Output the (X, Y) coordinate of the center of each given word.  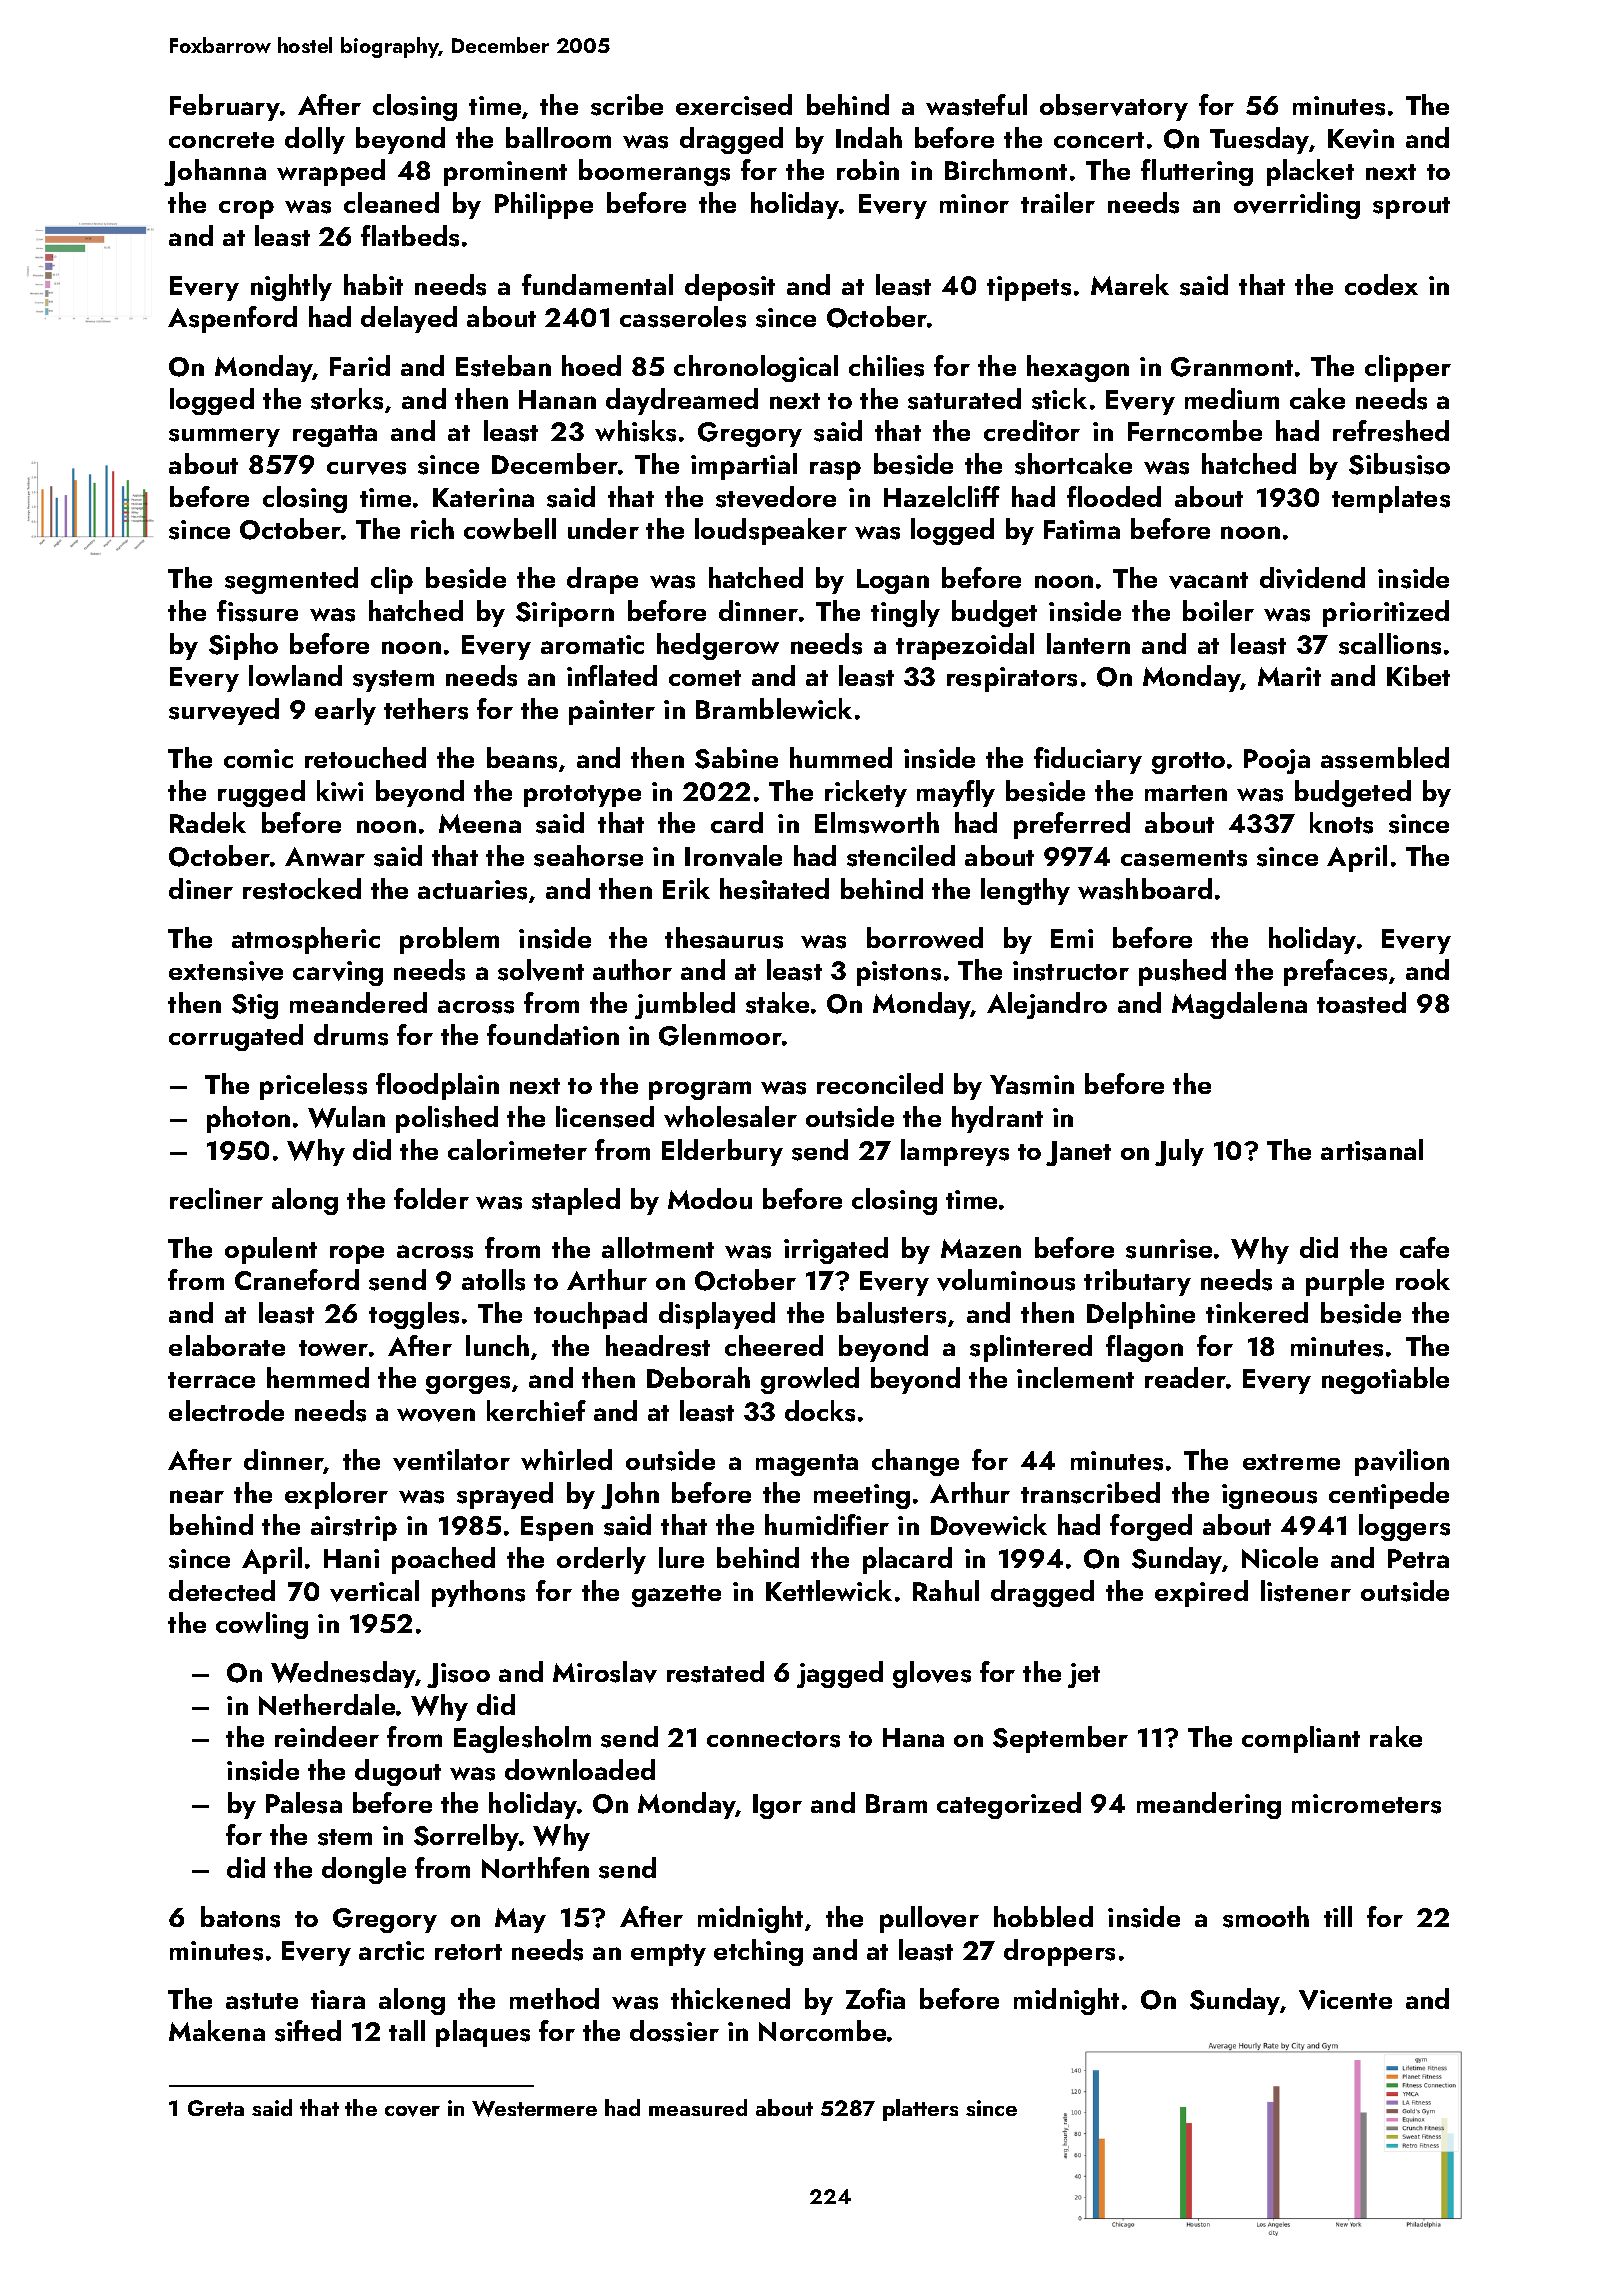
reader (1185, 1377)
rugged (261, 793)
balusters (891, 1313)
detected (222, 1590)
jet (1084, 1675)
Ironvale (733, 856)
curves (366, 468)
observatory (1114, 107)
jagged (840, 1674)
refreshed (1391, 431)
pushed (1182, 972)
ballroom (558, 137)
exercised (734, 105)
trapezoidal (965, 646)
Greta (216, 2108)
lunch (497, 1345)
